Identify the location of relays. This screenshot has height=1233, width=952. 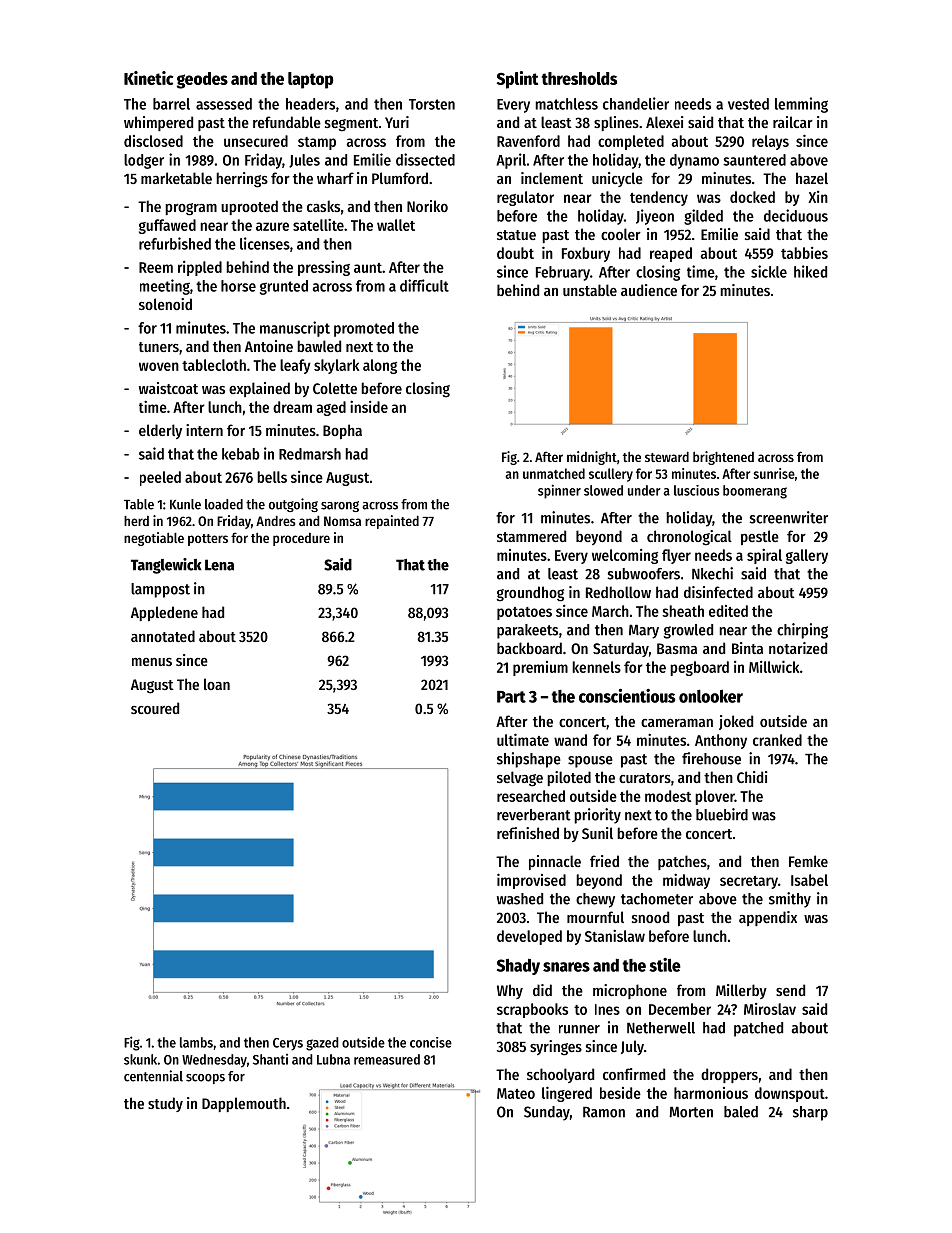
(770, 142).
